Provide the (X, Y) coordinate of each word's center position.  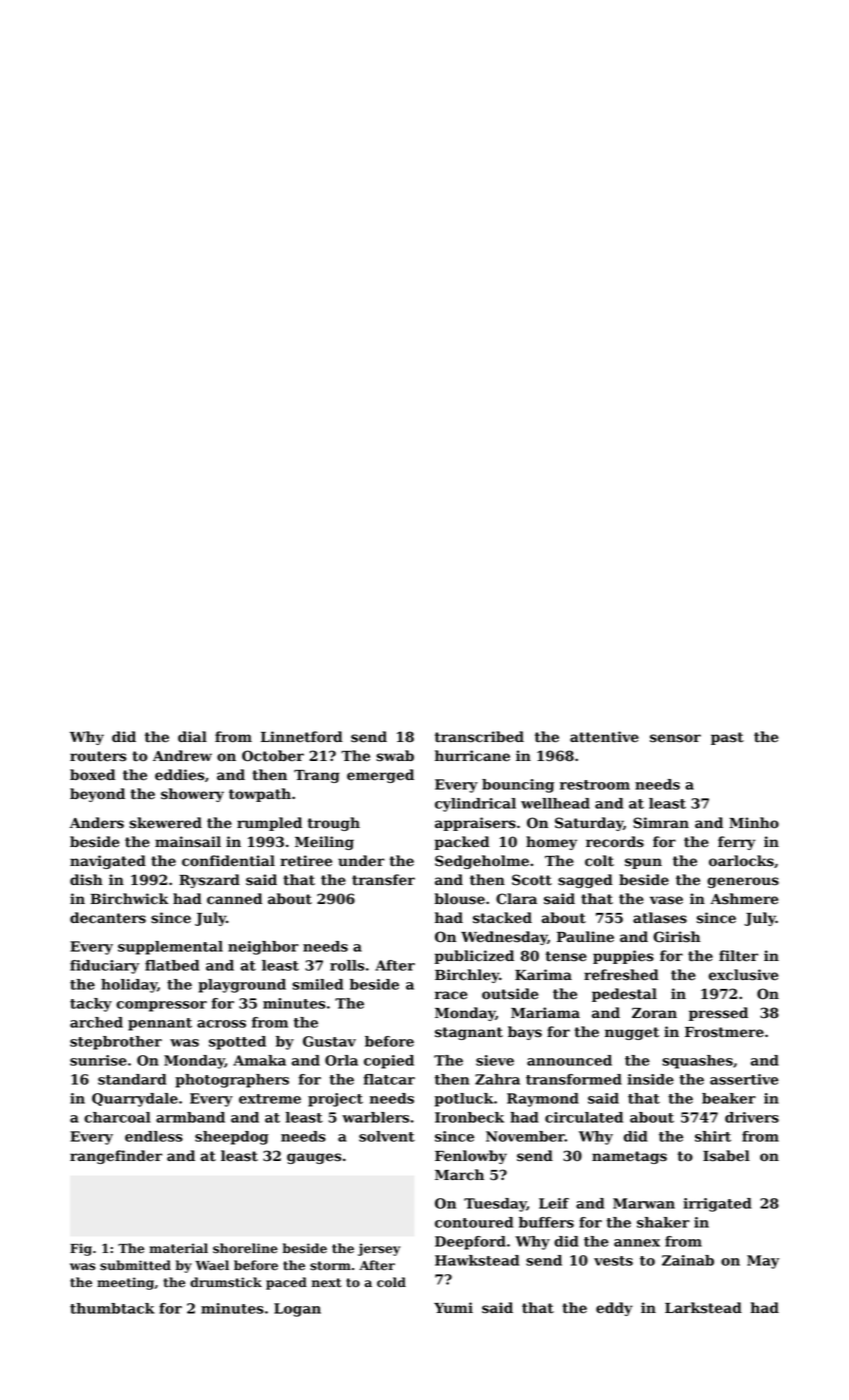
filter (738, 956)
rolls (347, 965)
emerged (380, 776)
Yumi (453, 1307)
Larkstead (703, 1308)
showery (192, 795)
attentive (604, 737)
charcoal (117, 1117)
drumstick (226, 1282)
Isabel (726, 1156)
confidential (228, 861)
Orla (341, 1060)
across (221, 1024)
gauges (314, 1158)
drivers (752, 1117)
